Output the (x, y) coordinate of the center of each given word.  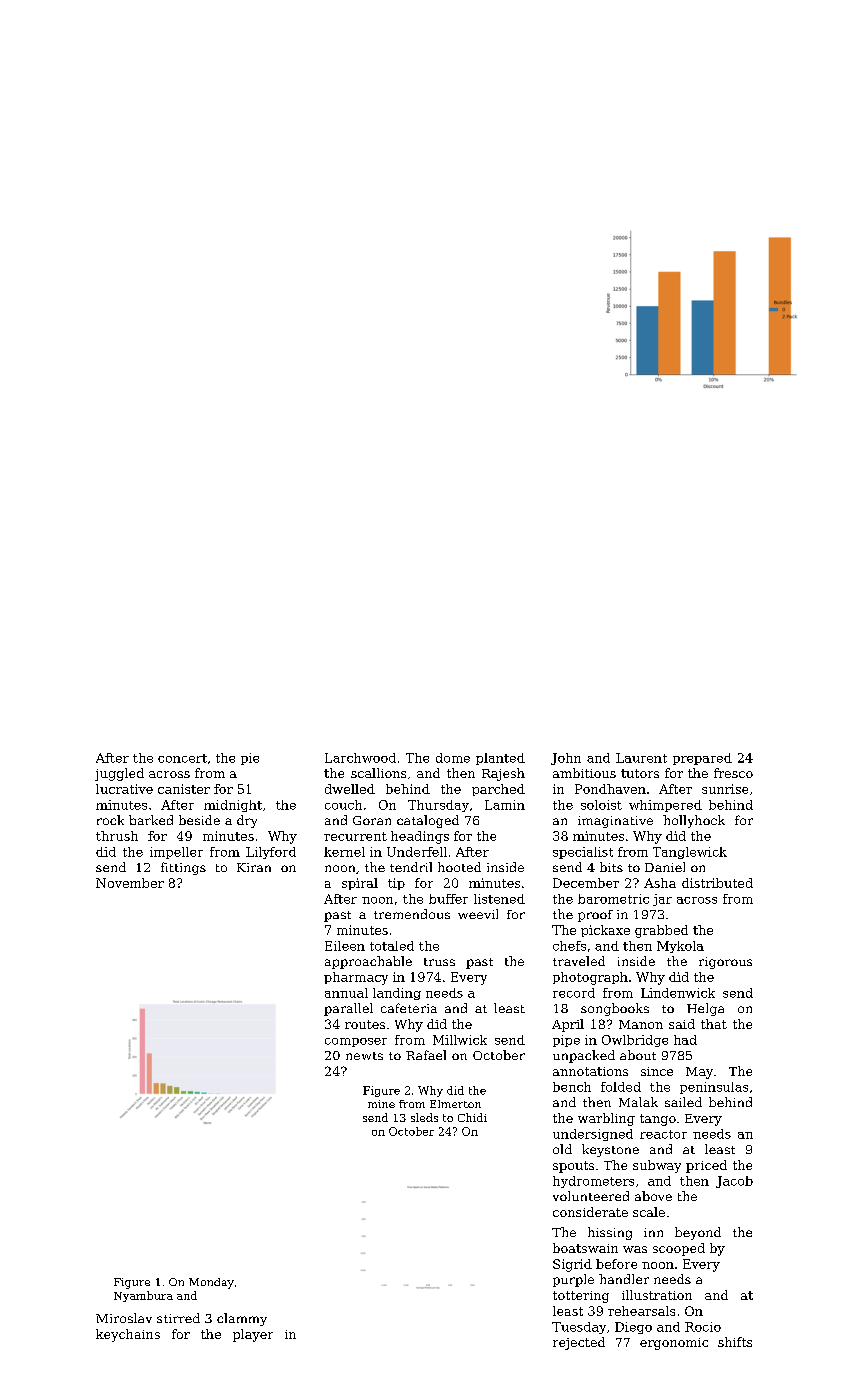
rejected (579, 1343)
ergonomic (674, 1344)
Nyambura (143, 1296)
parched (498, 790)
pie (250, 759)
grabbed (661, 931)
